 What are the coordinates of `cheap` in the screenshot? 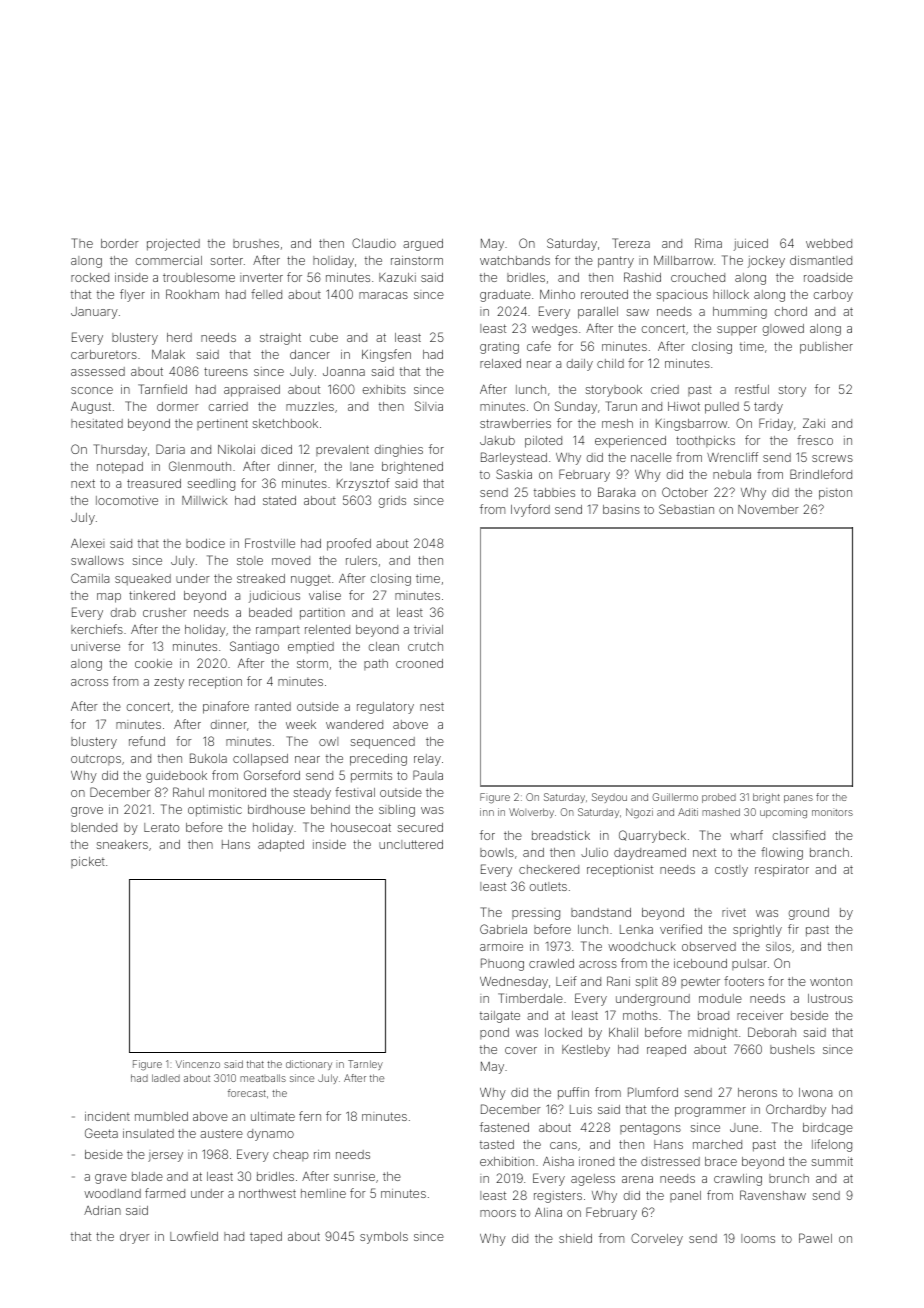 It's located at (291, 1155).
